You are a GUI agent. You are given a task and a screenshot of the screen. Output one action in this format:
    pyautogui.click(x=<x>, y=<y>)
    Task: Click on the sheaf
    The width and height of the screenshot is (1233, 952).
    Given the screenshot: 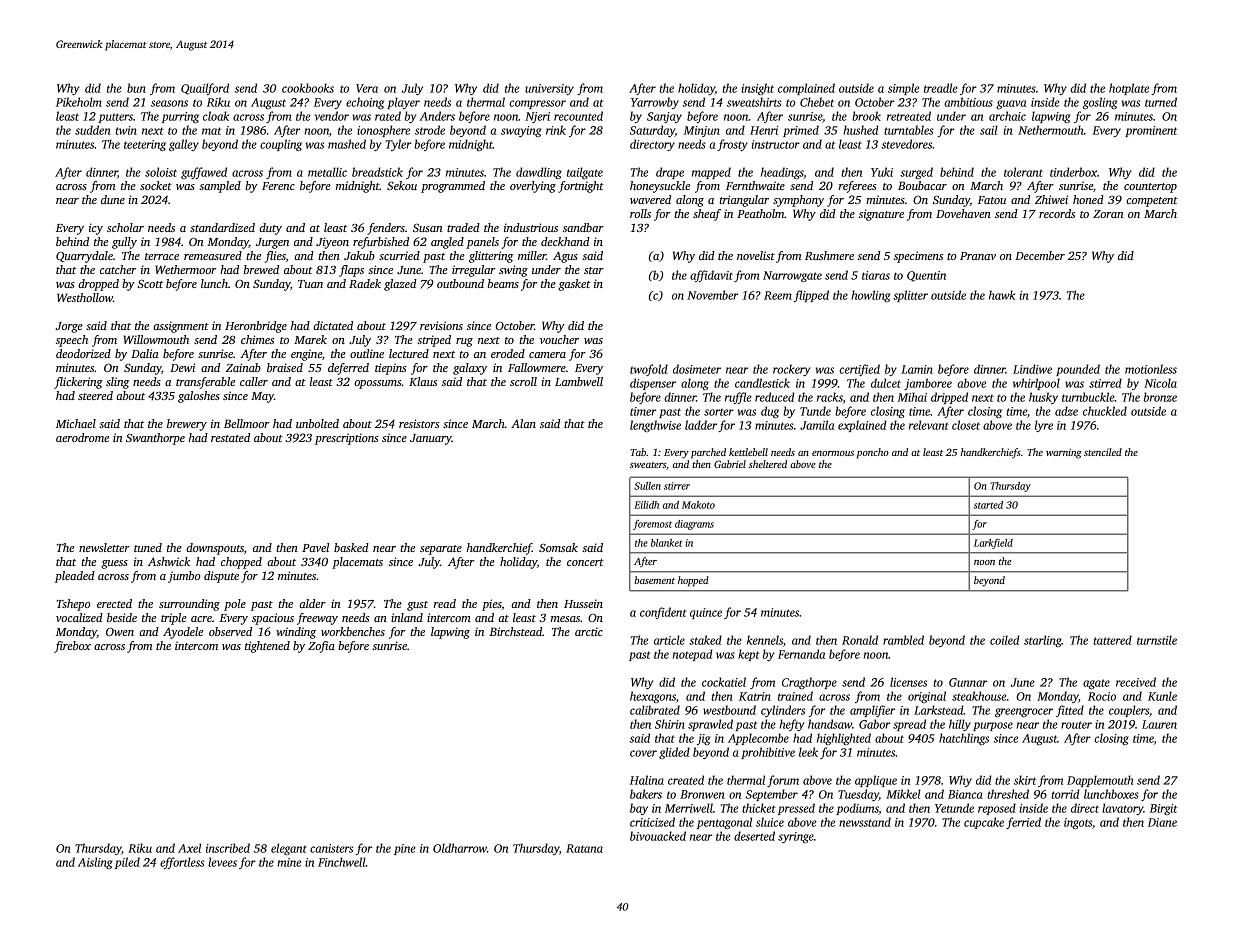 What is the action you would take?
    pyautogui.click(x=707, y=215)
